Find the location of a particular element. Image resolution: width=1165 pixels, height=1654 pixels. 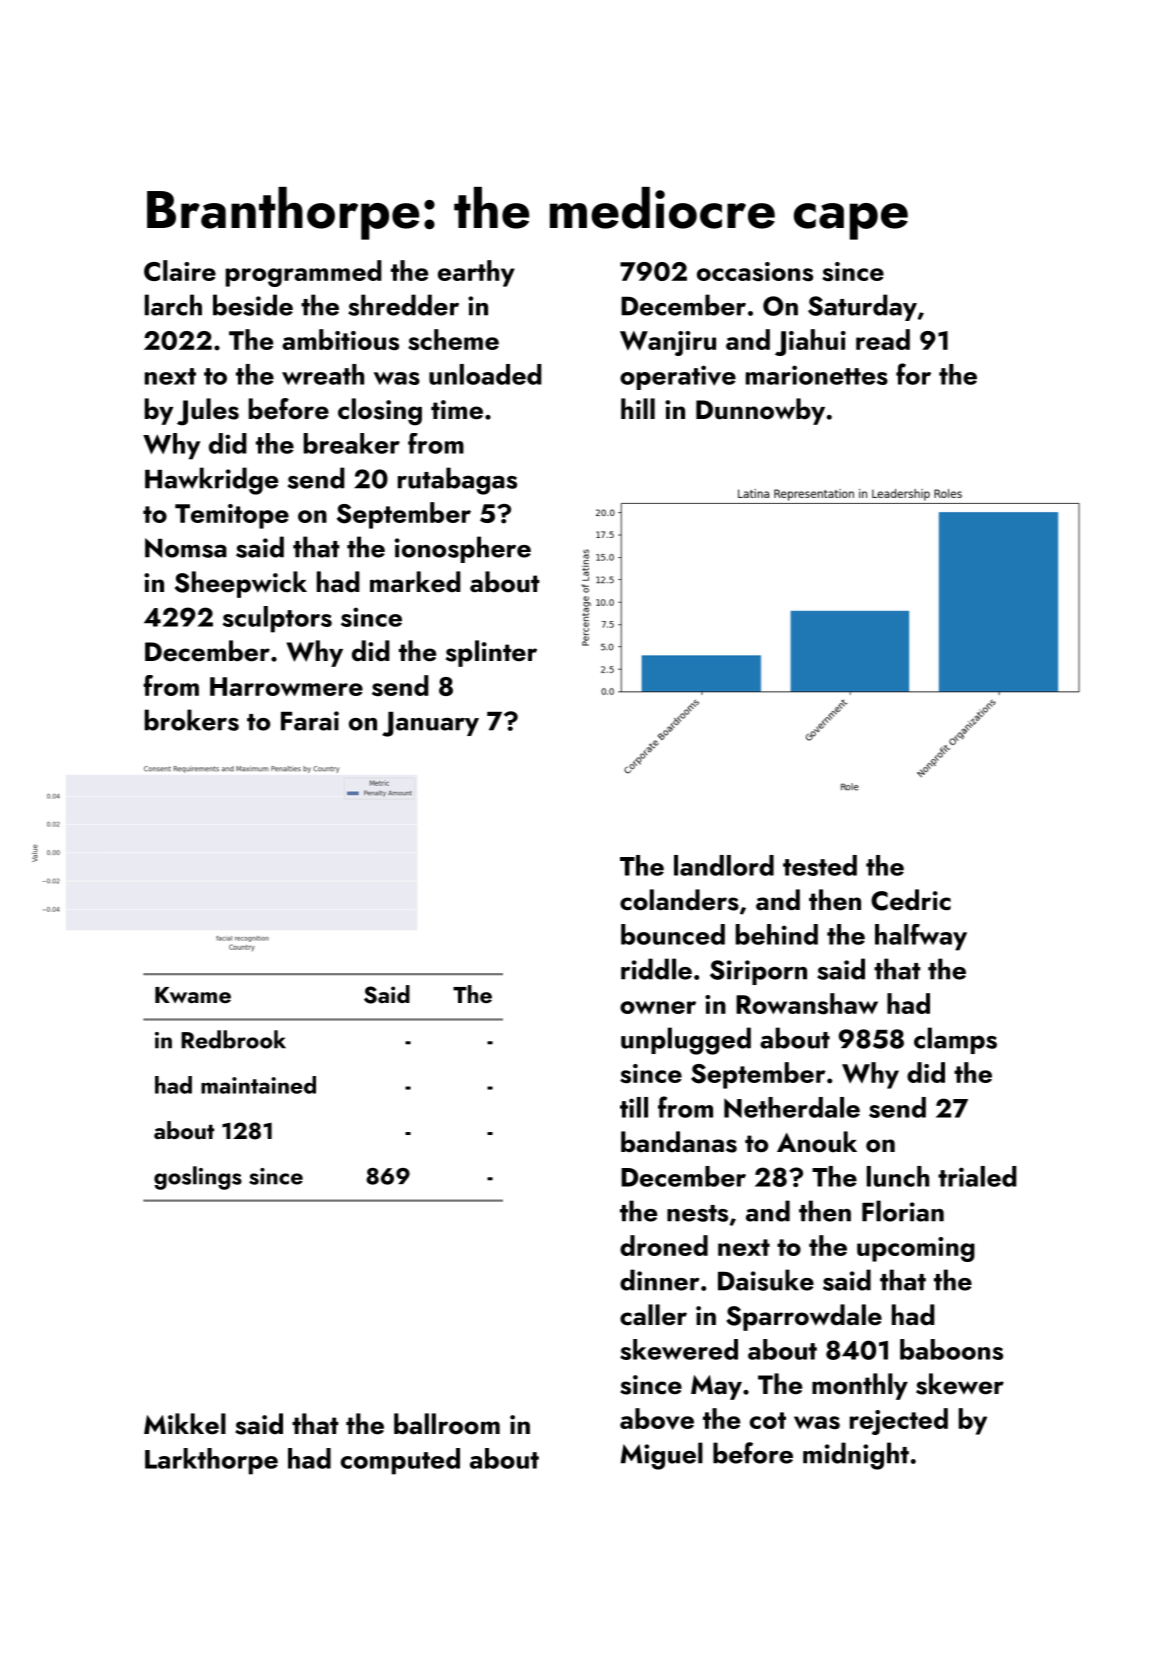

occasions is located at coordinates (755, 271).
